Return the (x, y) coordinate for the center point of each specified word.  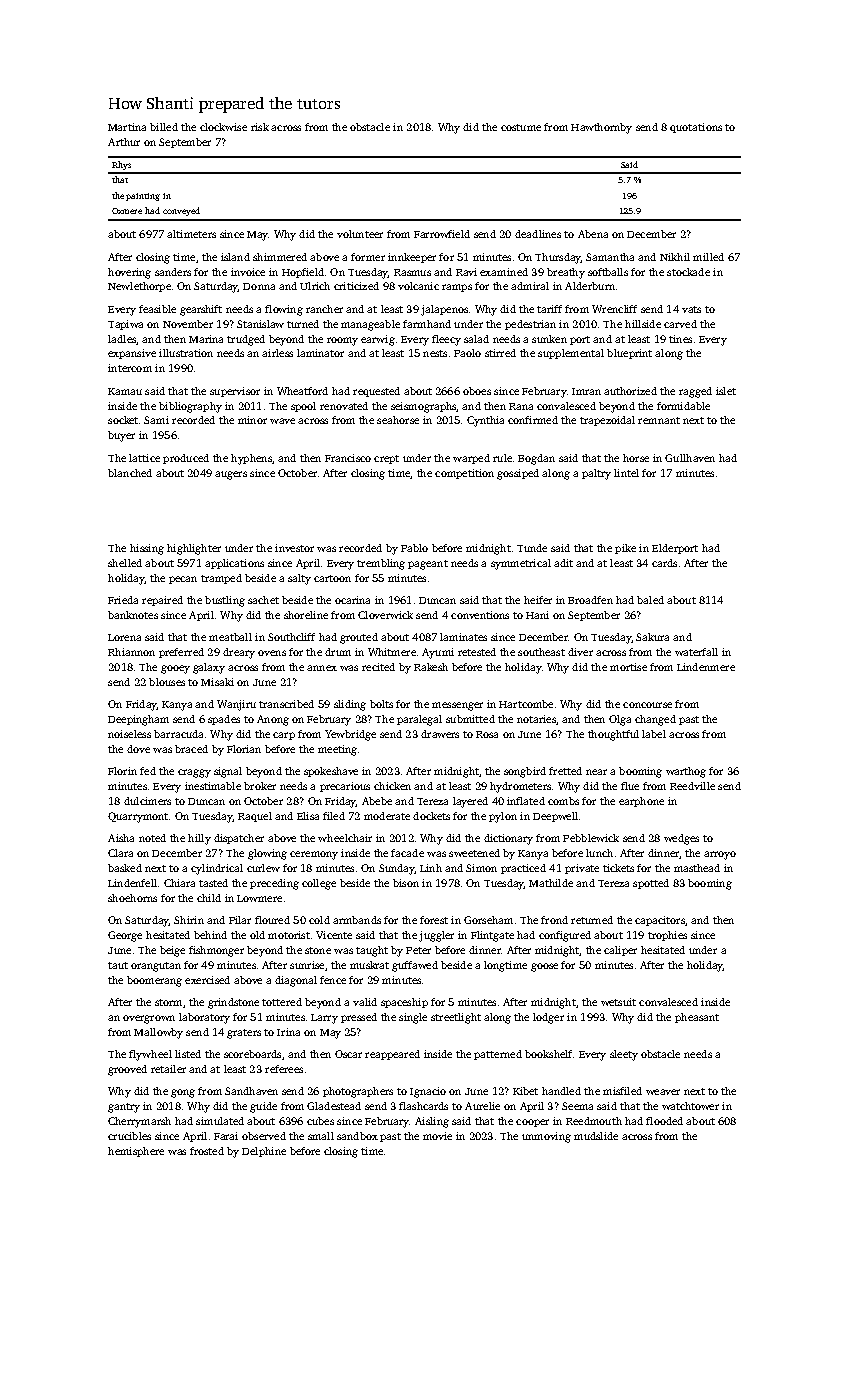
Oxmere (127, 211)
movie (437, 1136)
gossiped (518, 474)
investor (294, 548)
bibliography (190, 407)
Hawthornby (601, 128)
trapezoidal (607, 421)
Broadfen (590, 600)
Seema (577, 1106)
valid (365, 1002)
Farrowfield (442, 234)
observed (264, 1136)
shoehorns (132, 898)
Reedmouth (594, 1121)
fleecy (446, 340)
